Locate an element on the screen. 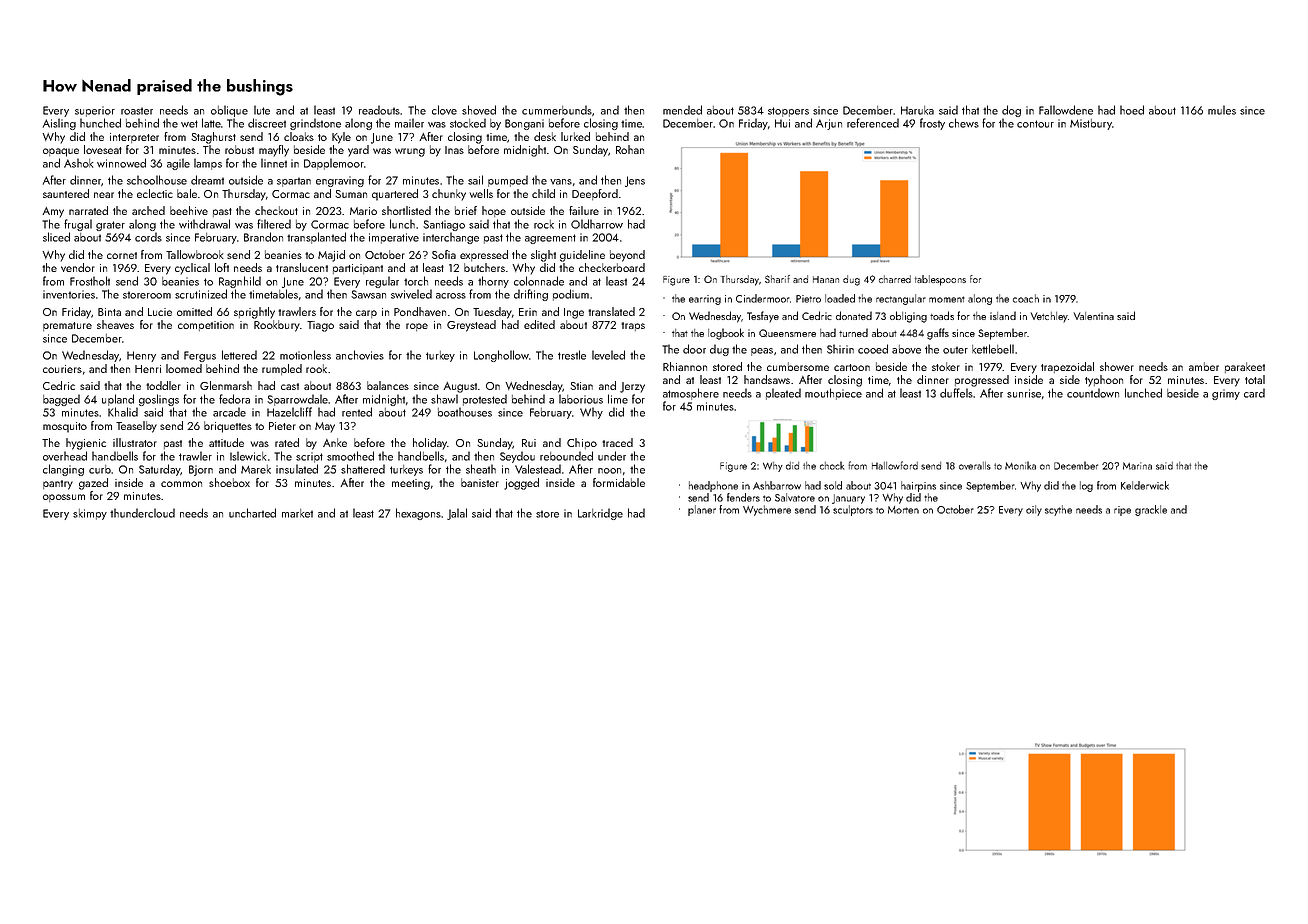  shoved is located at coordinates (479, 110).
